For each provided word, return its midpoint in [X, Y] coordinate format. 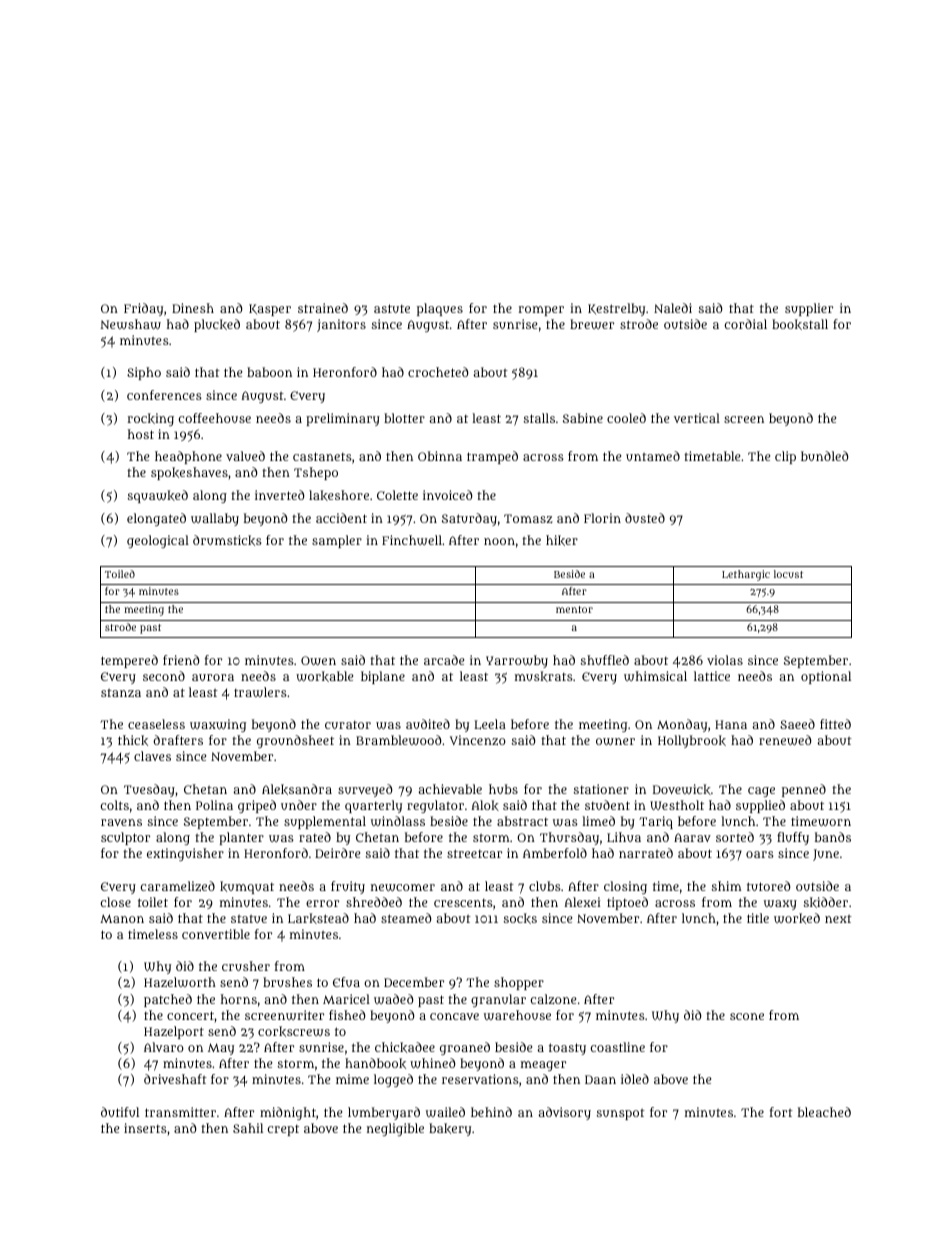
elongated [156, 519]
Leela [490, 724]
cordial [746, 324]
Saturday [469, 519]
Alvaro [164, 1047]
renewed [785, 740]
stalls [539, 418]
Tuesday [149, 790]
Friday [143, 309]
